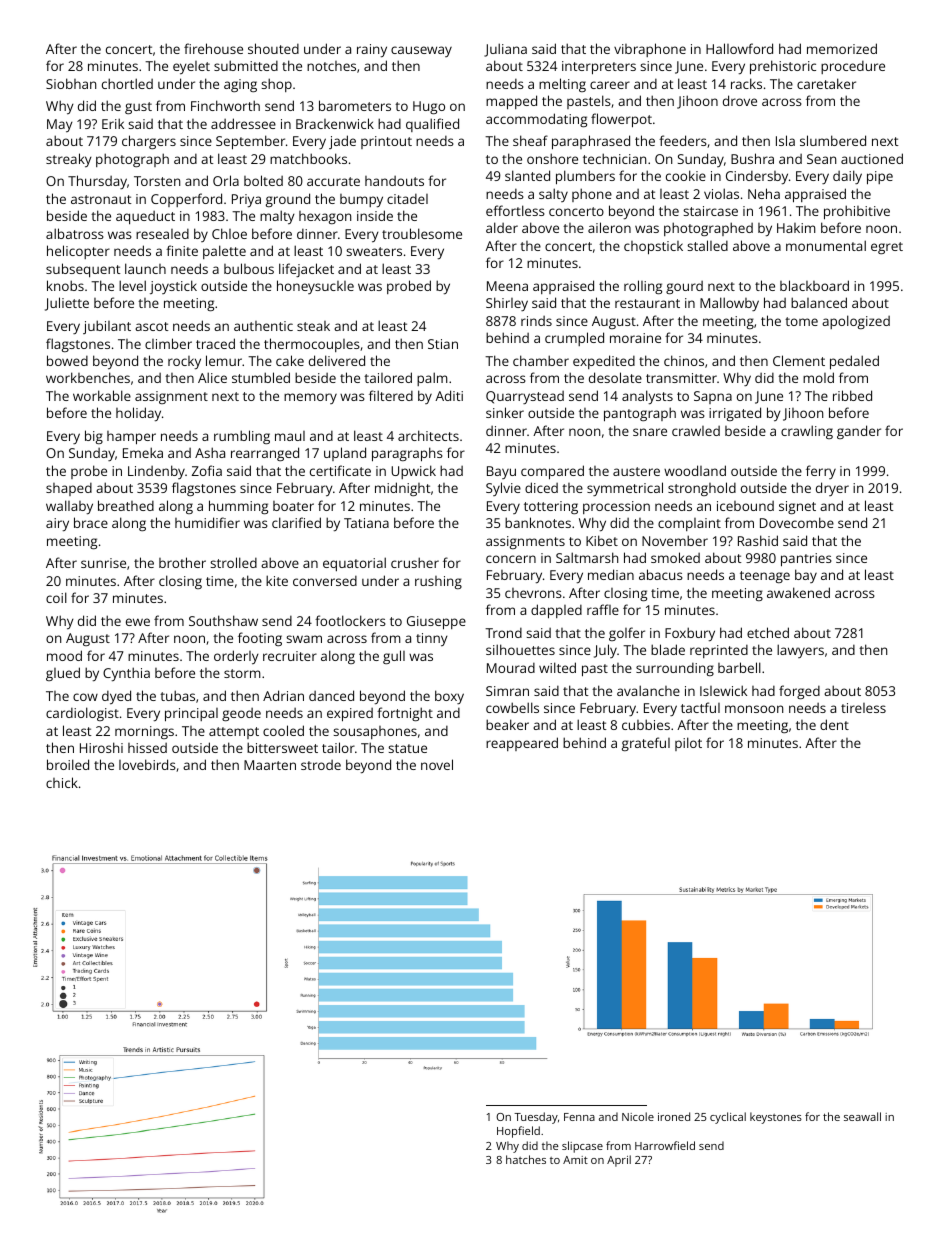 This screenshot has width=952, height=1233. What do you see at coordinates (862, 1116) in the screenshot?
I see `seawall` at bounding box center [862, 1116].
